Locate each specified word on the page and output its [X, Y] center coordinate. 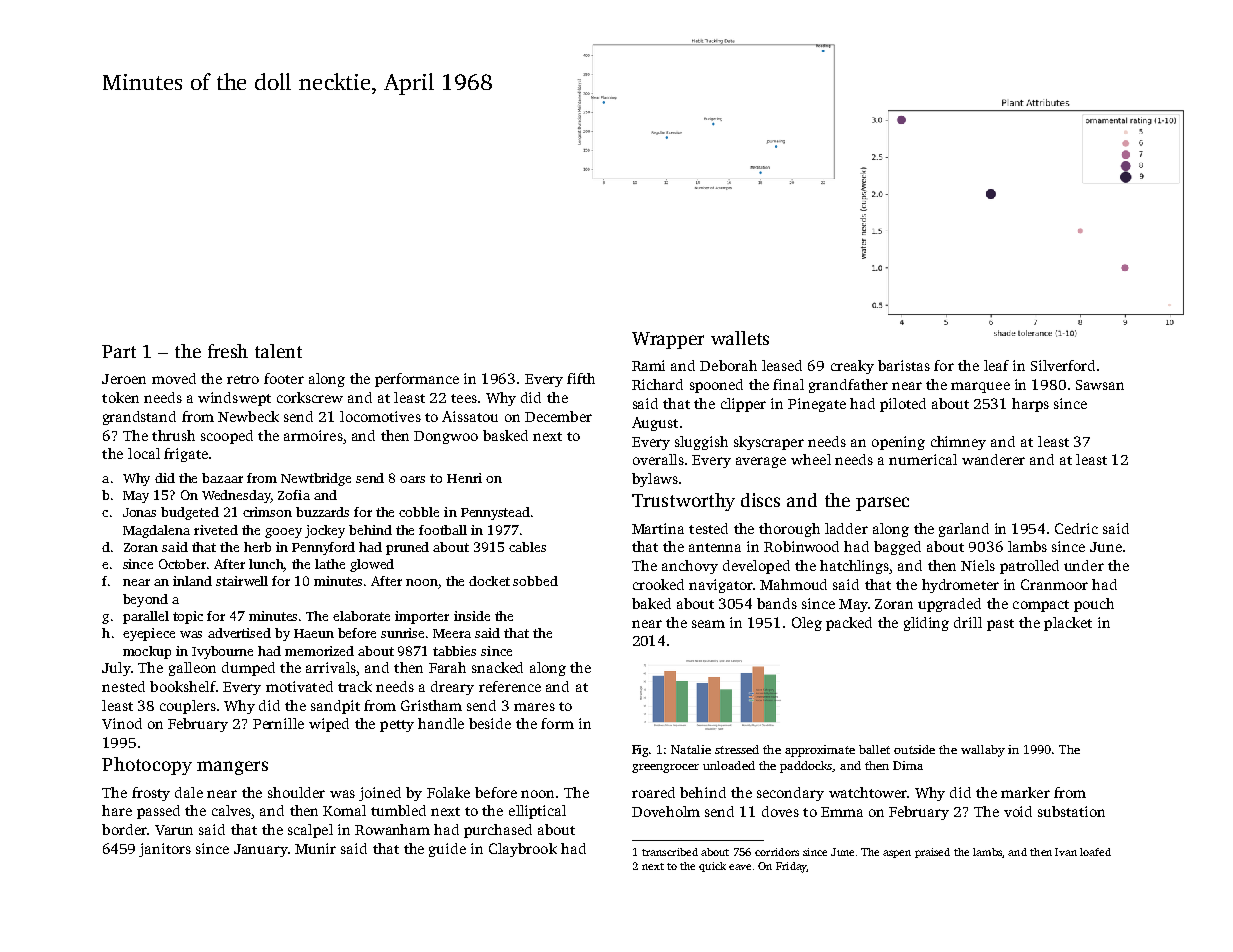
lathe [330, 564]
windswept [234, 399]
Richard [657, 384]
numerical [923, 459]
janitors [165, 850]
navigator [721, 586]
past [1000, 625]
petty [397, 726]
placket [1068, 624]
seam [708, 624]
